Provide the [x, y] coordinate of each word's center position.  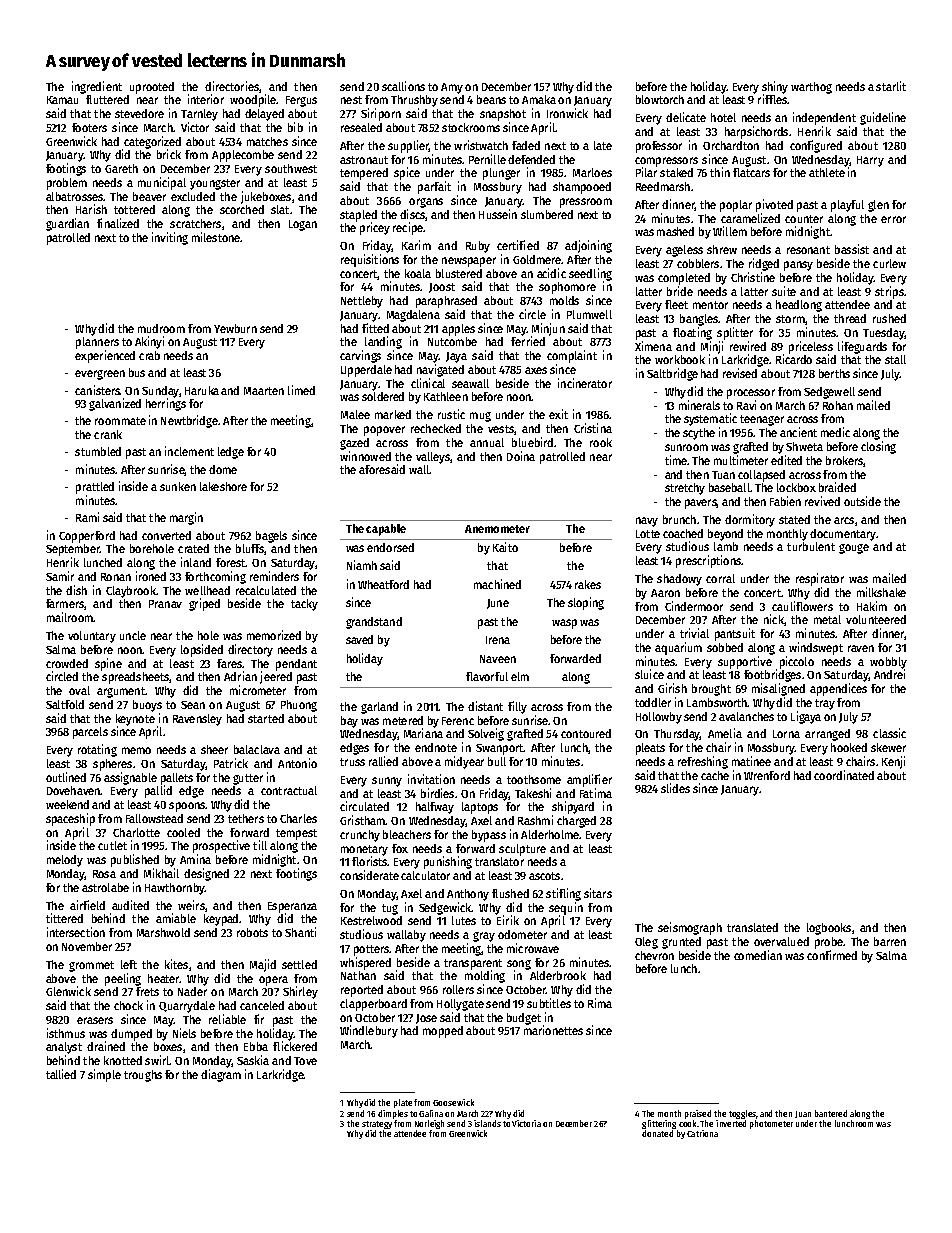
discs [412, 214]
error [893, 219]
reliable [227, 1019]
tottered [134, 209]
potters [371, 950]
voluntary [92, 637]
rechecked [436, 428]
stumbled [98, 451]
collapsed [761, 476]
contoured [586, 733]
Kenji [893, 762]
